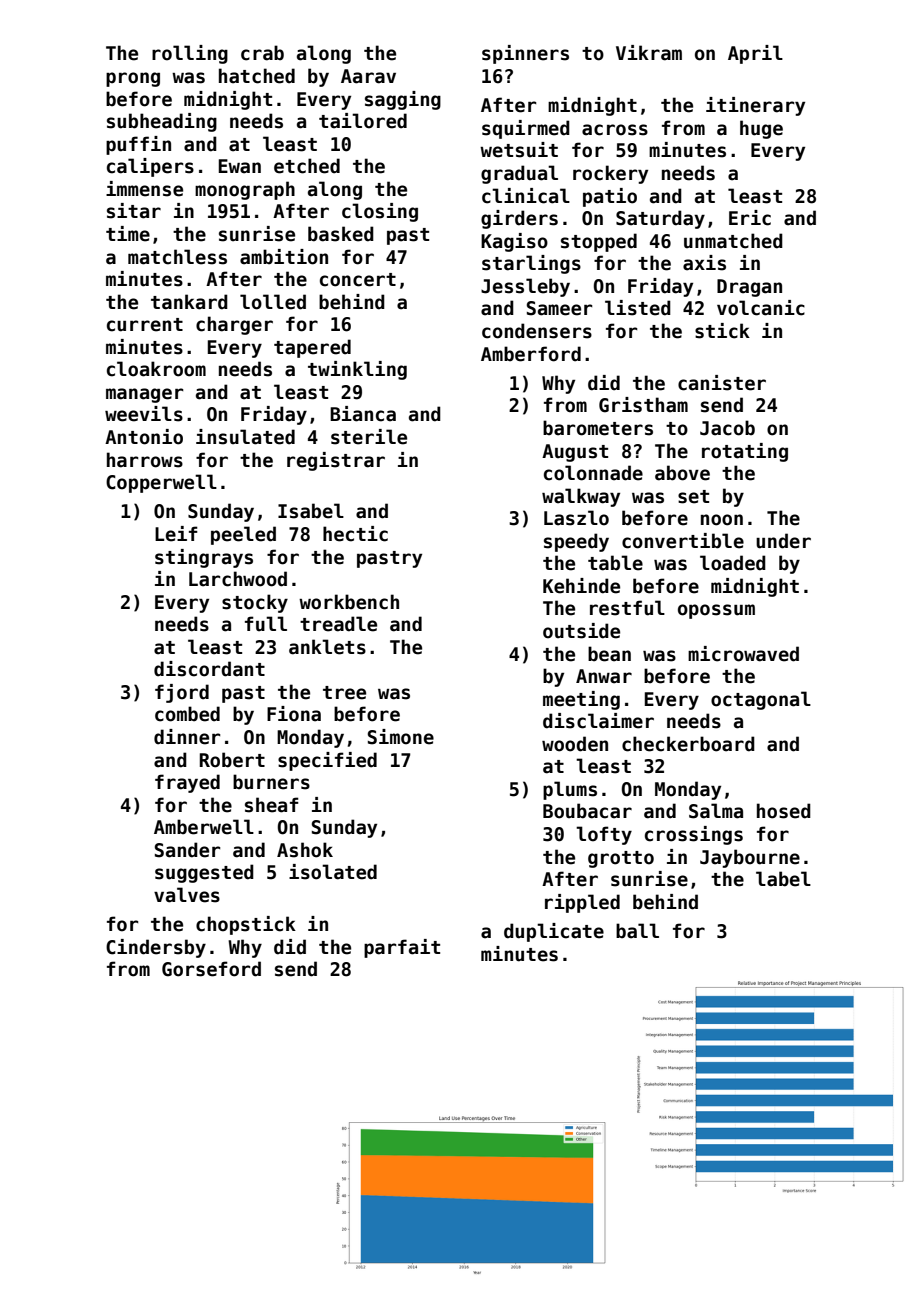  Describe the element at coordinates (144, 414) in the screenshot. I see `weevils` at that location.
